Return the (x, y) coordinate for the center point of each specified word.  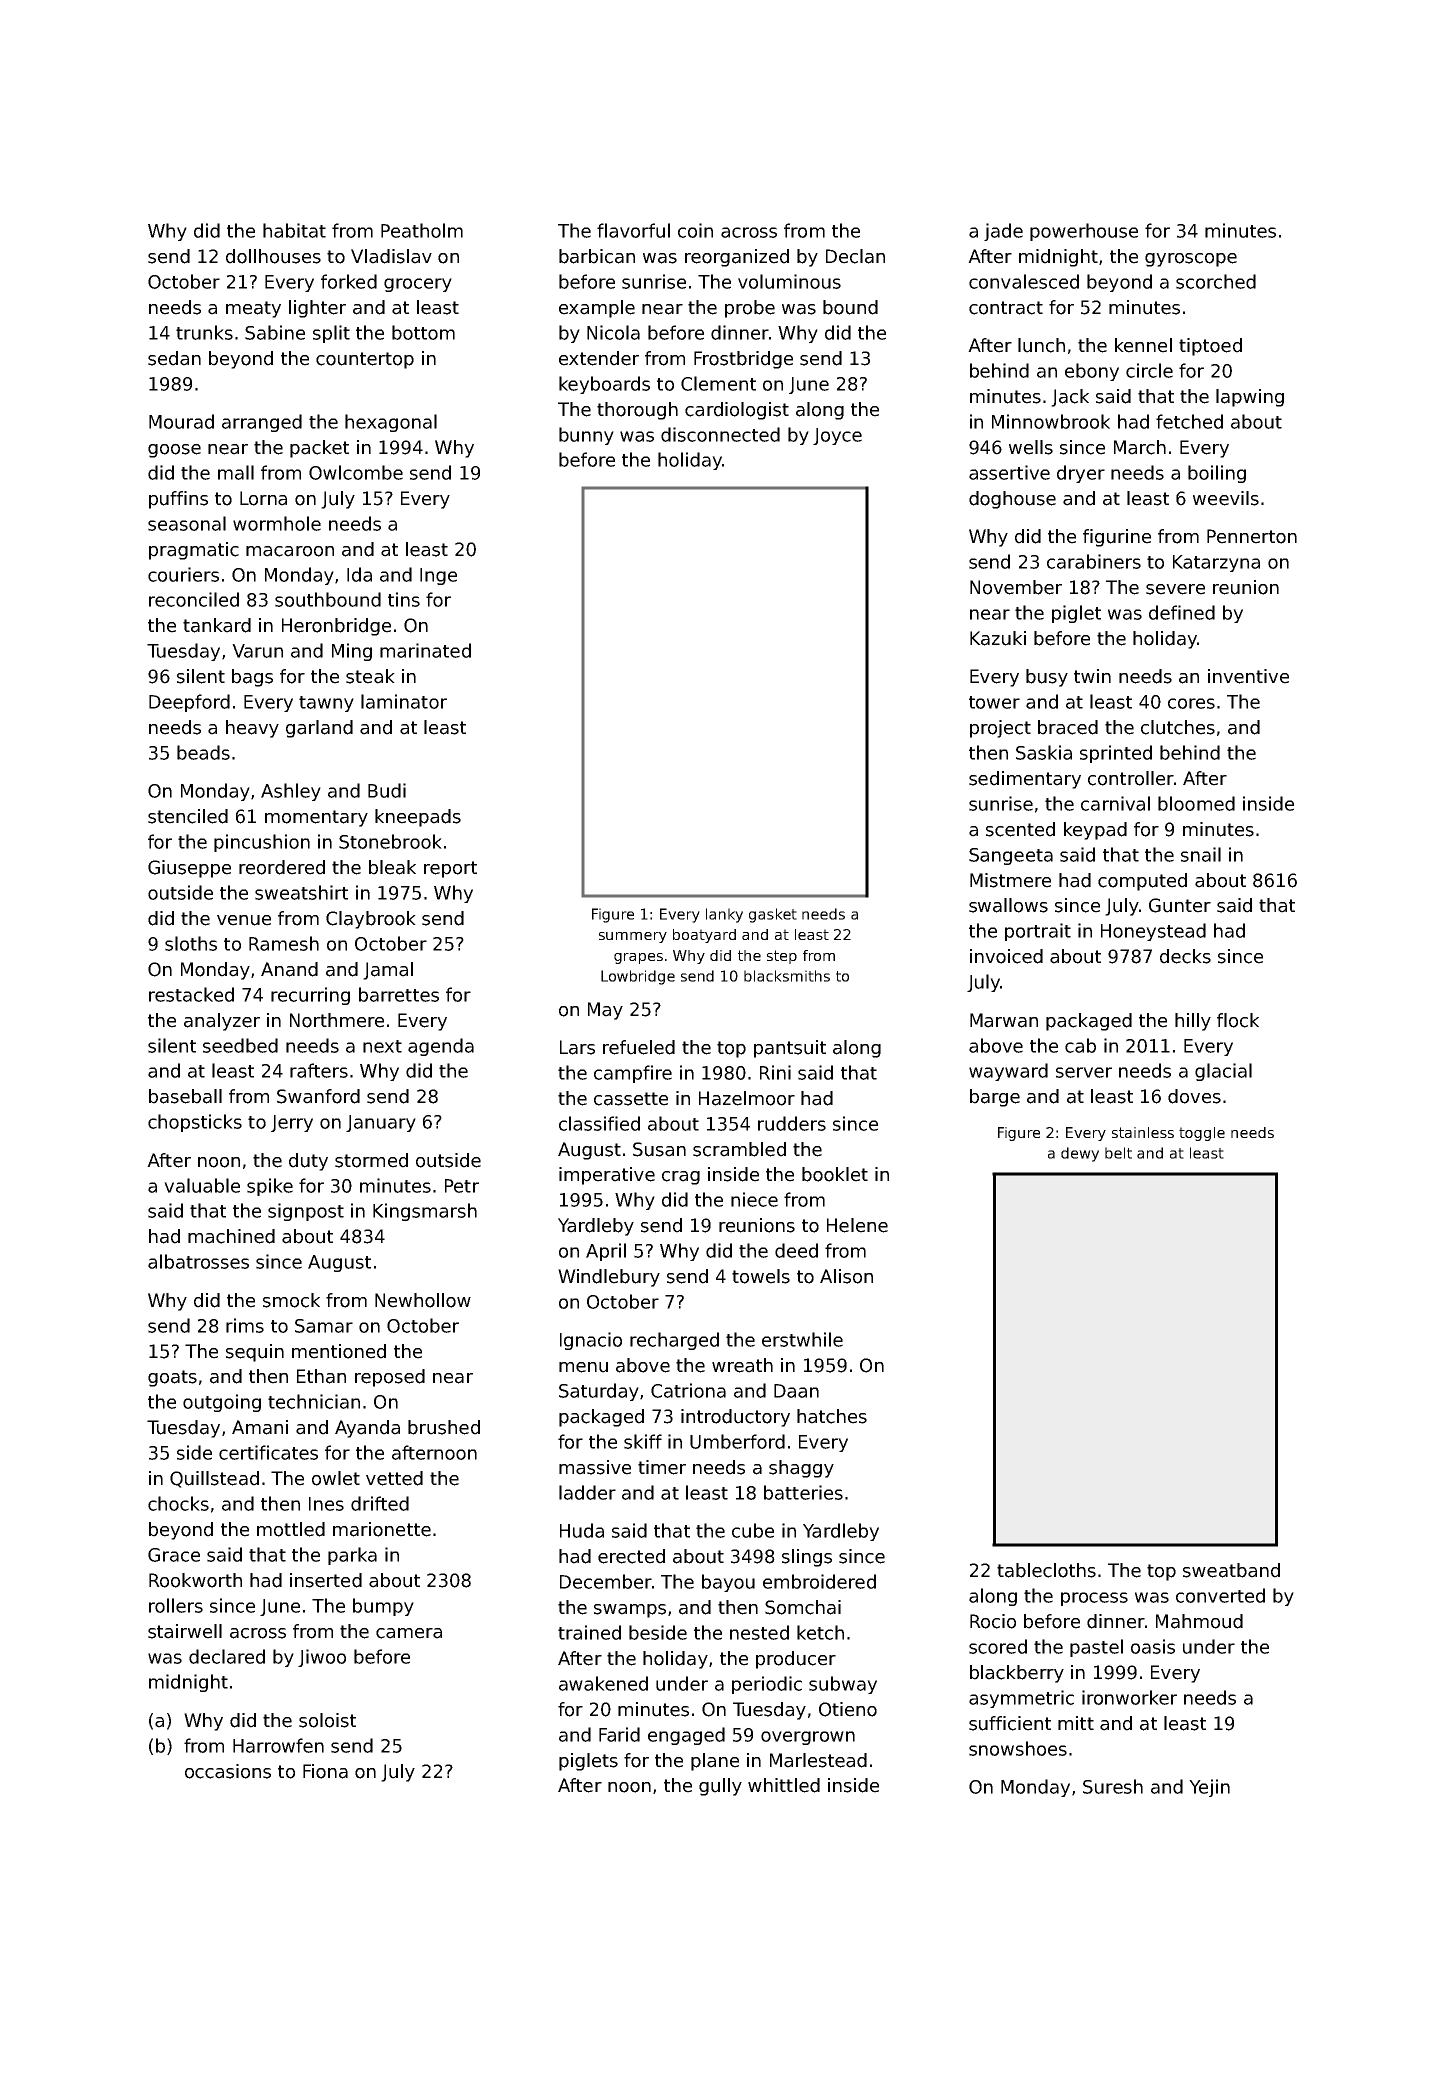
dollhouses (273, 256)
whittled (784, 1785)
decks (1185, 956)
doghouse (1012, 500)
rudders (792, 1123)
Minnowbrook (1051, 421)
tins (404, 599)
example (597, 309)
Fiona (325, 1771)
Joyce (837, 436)
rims (245, 1325)
